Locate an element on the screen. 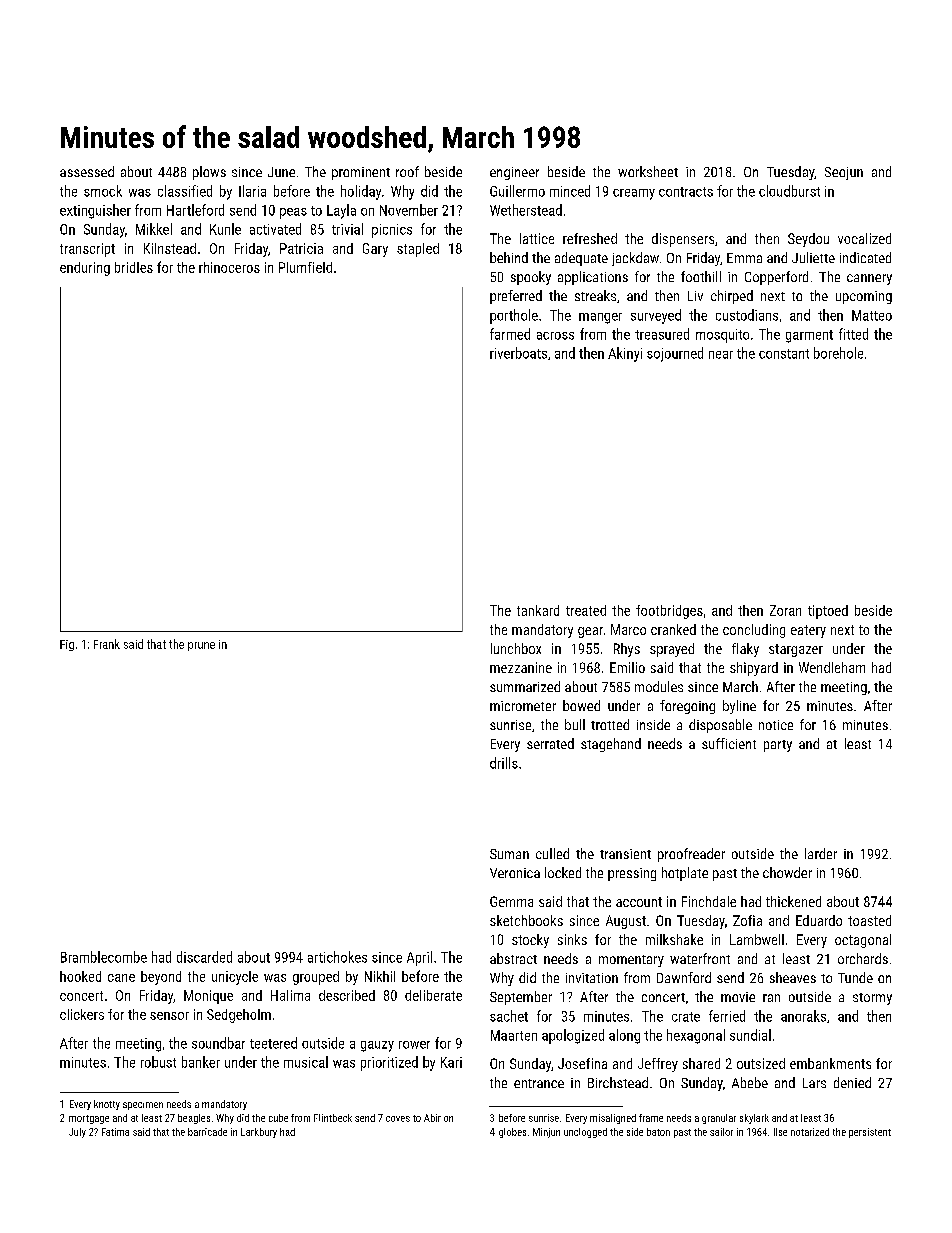  riverboats is located at coordinates (518, 353).
